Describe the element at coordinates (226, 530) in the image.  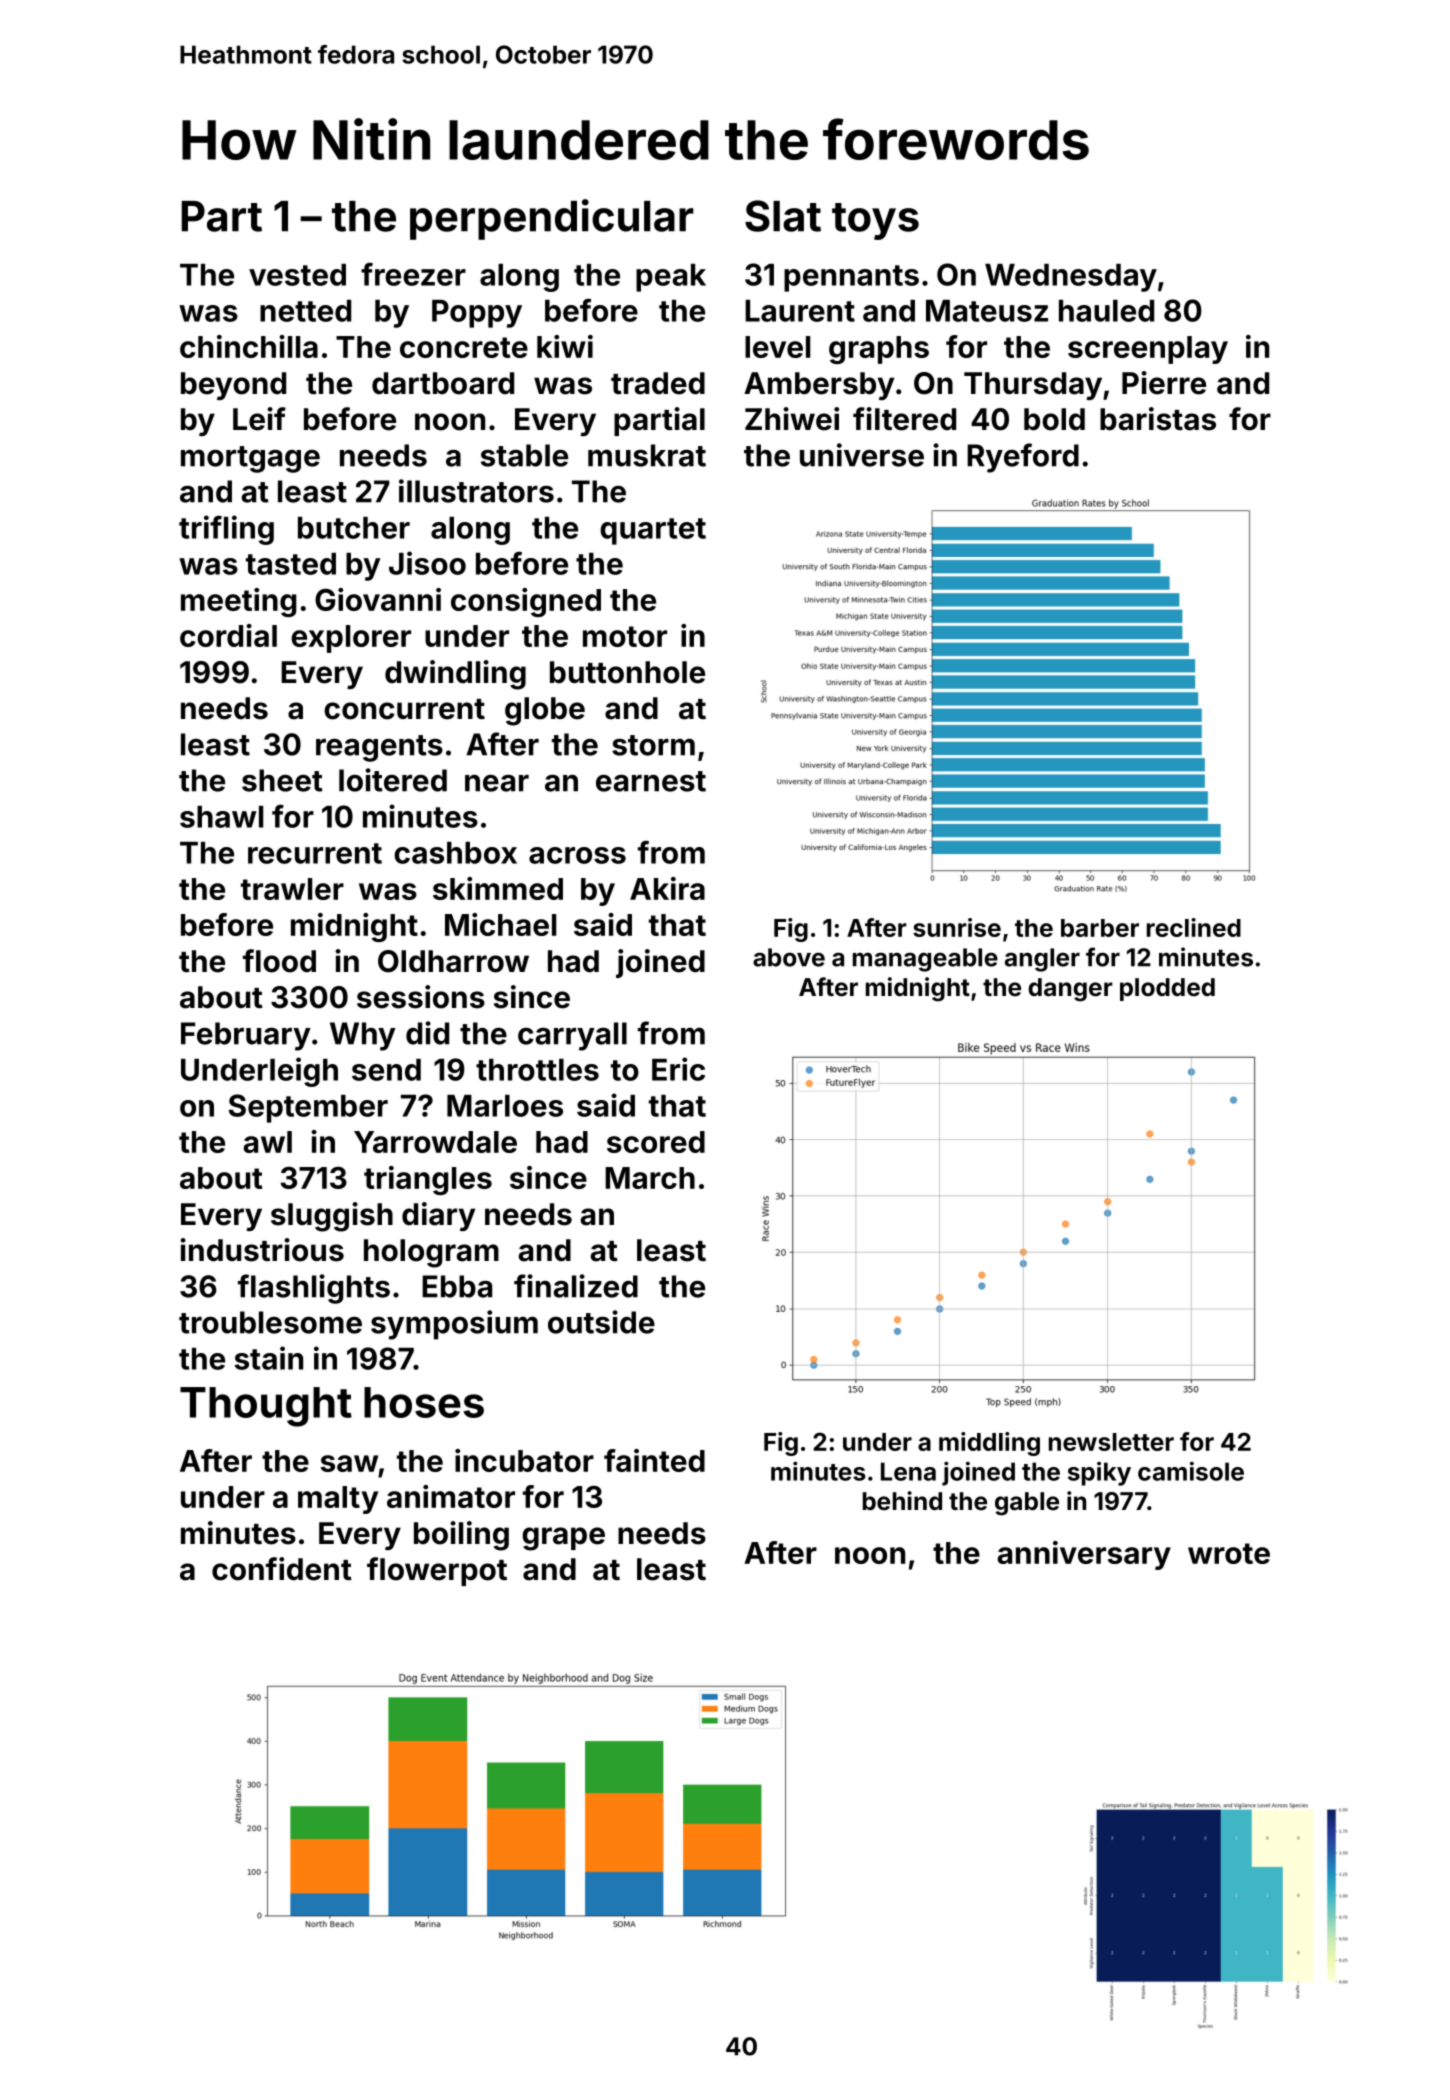
I see `trifling` at that location.
